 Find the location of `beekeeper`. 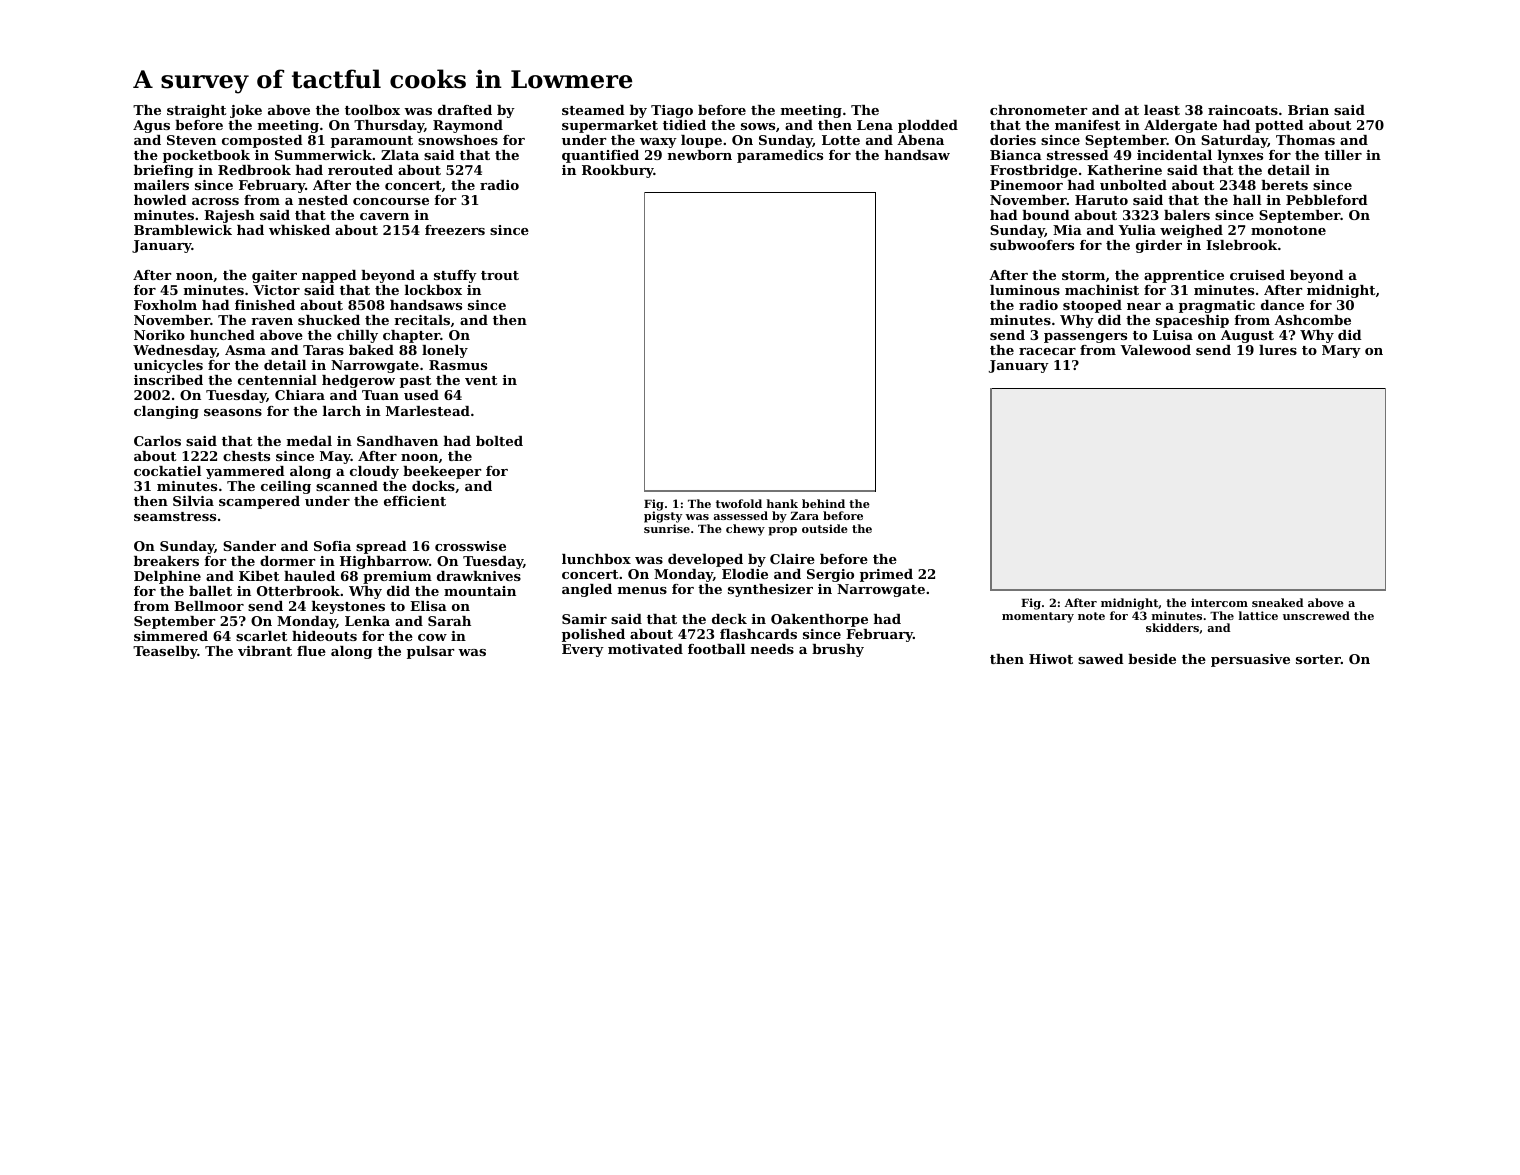

beekeeper is located at coordinates (442, 472).
